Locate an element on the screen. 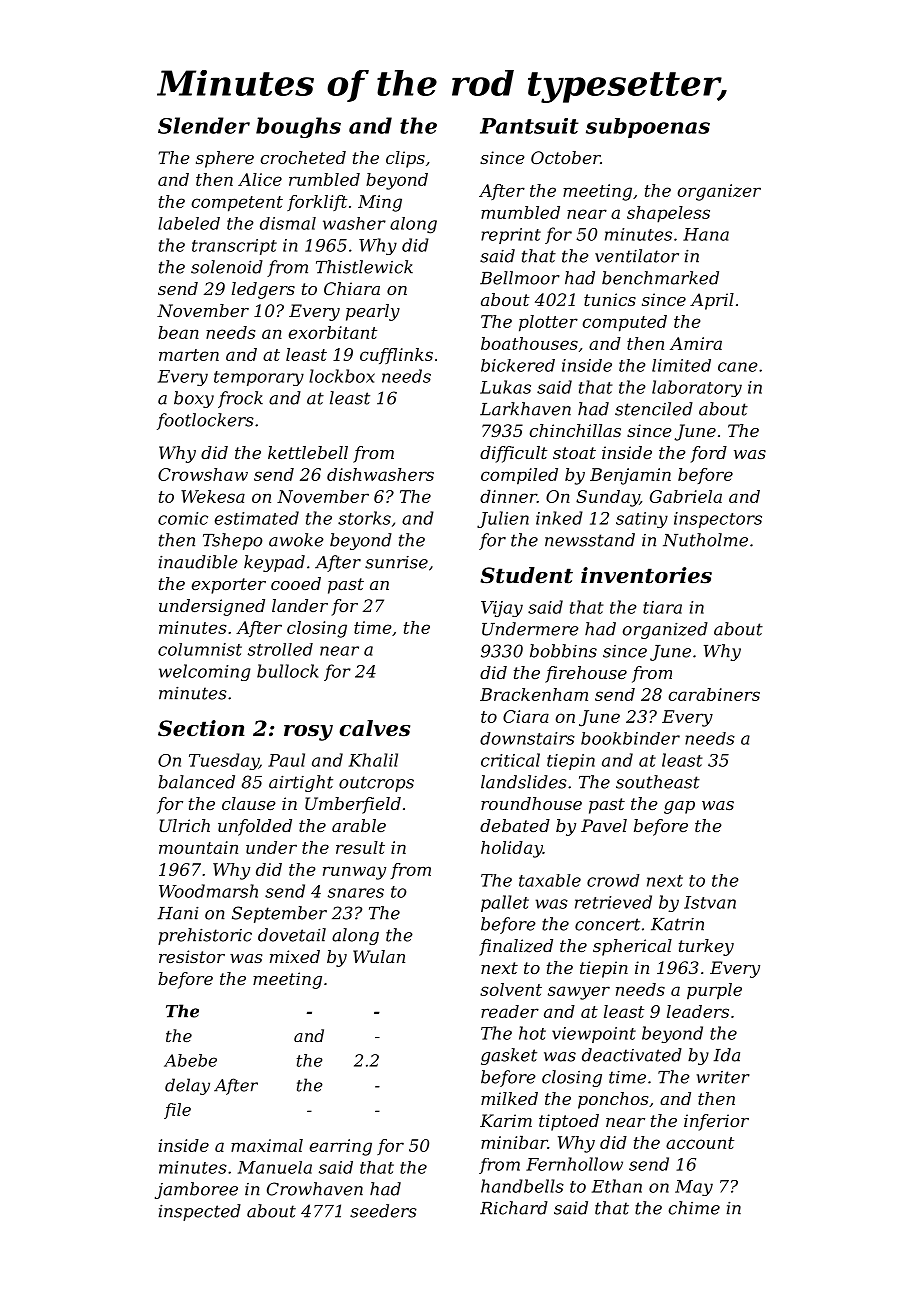  April is located at coordinates (712, 301).
